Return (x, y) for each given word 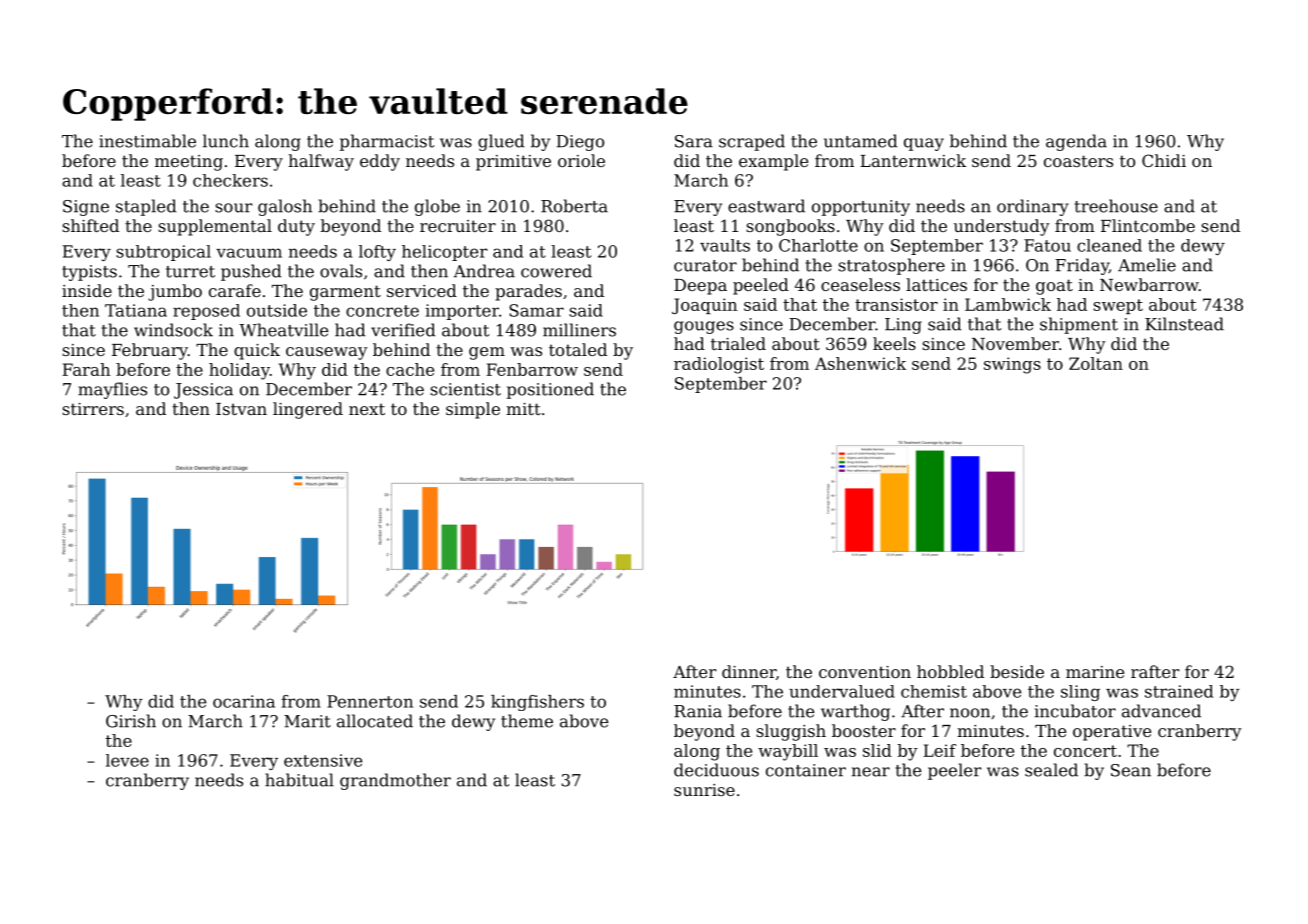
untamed (861, 141)
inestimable (147, 141)
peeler (954, 771)
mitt (523, 409)
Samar (536, 310)
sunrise (704, 790)
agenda (1076, 142)
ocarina (244, 701)
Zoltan (1096, 363)
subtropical (163, 253)
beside (1017, 671)
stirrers (93, 409)
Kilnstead (1184, 324)
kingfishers (537, 703)
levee (127, 760)
